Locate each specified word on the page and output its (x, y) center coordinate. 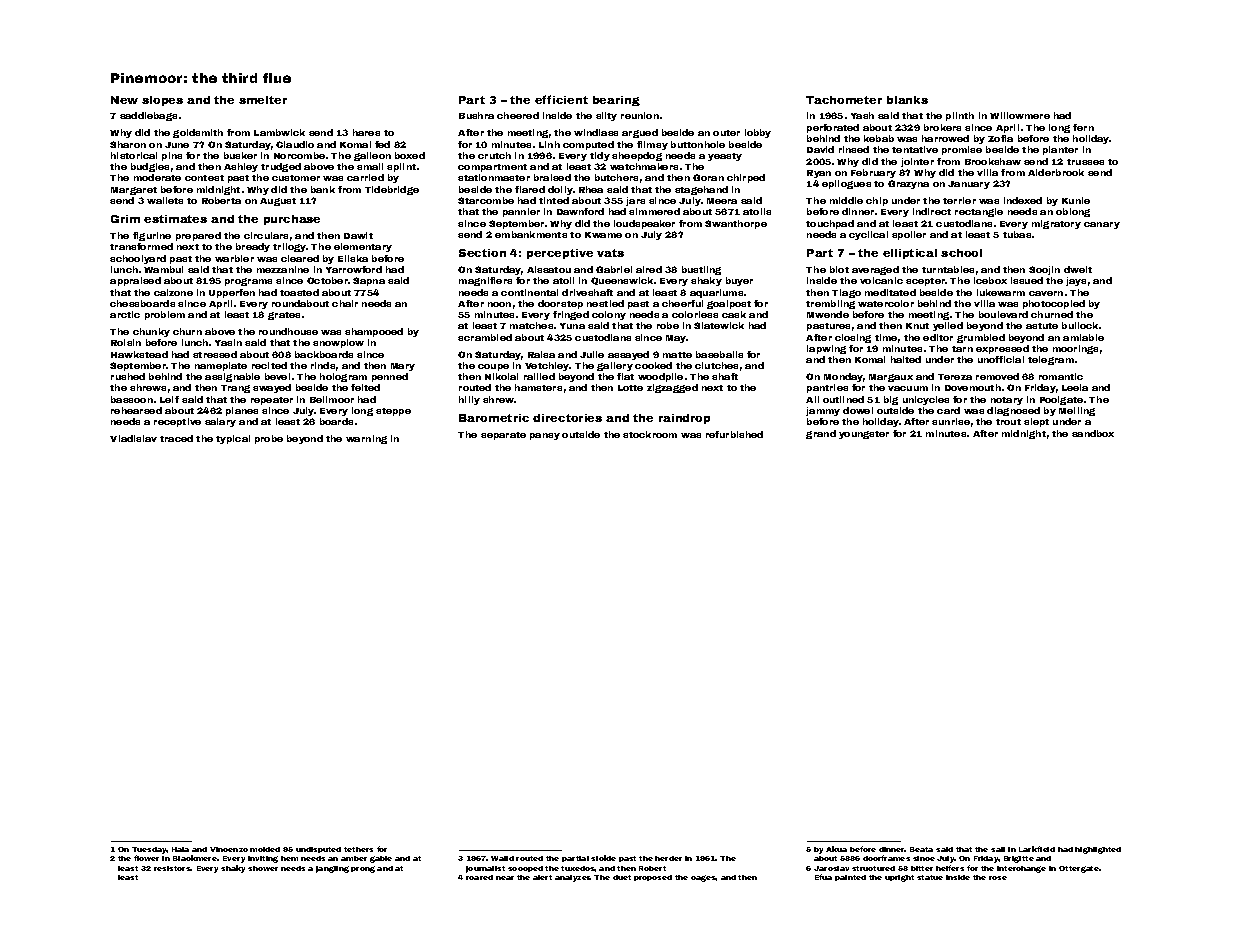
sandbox (1093, 433)
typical (233, 439)
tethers (358, 849)
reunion (640, 115)
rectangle (979, 212)
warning (366, 439)
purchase (292, 220)
